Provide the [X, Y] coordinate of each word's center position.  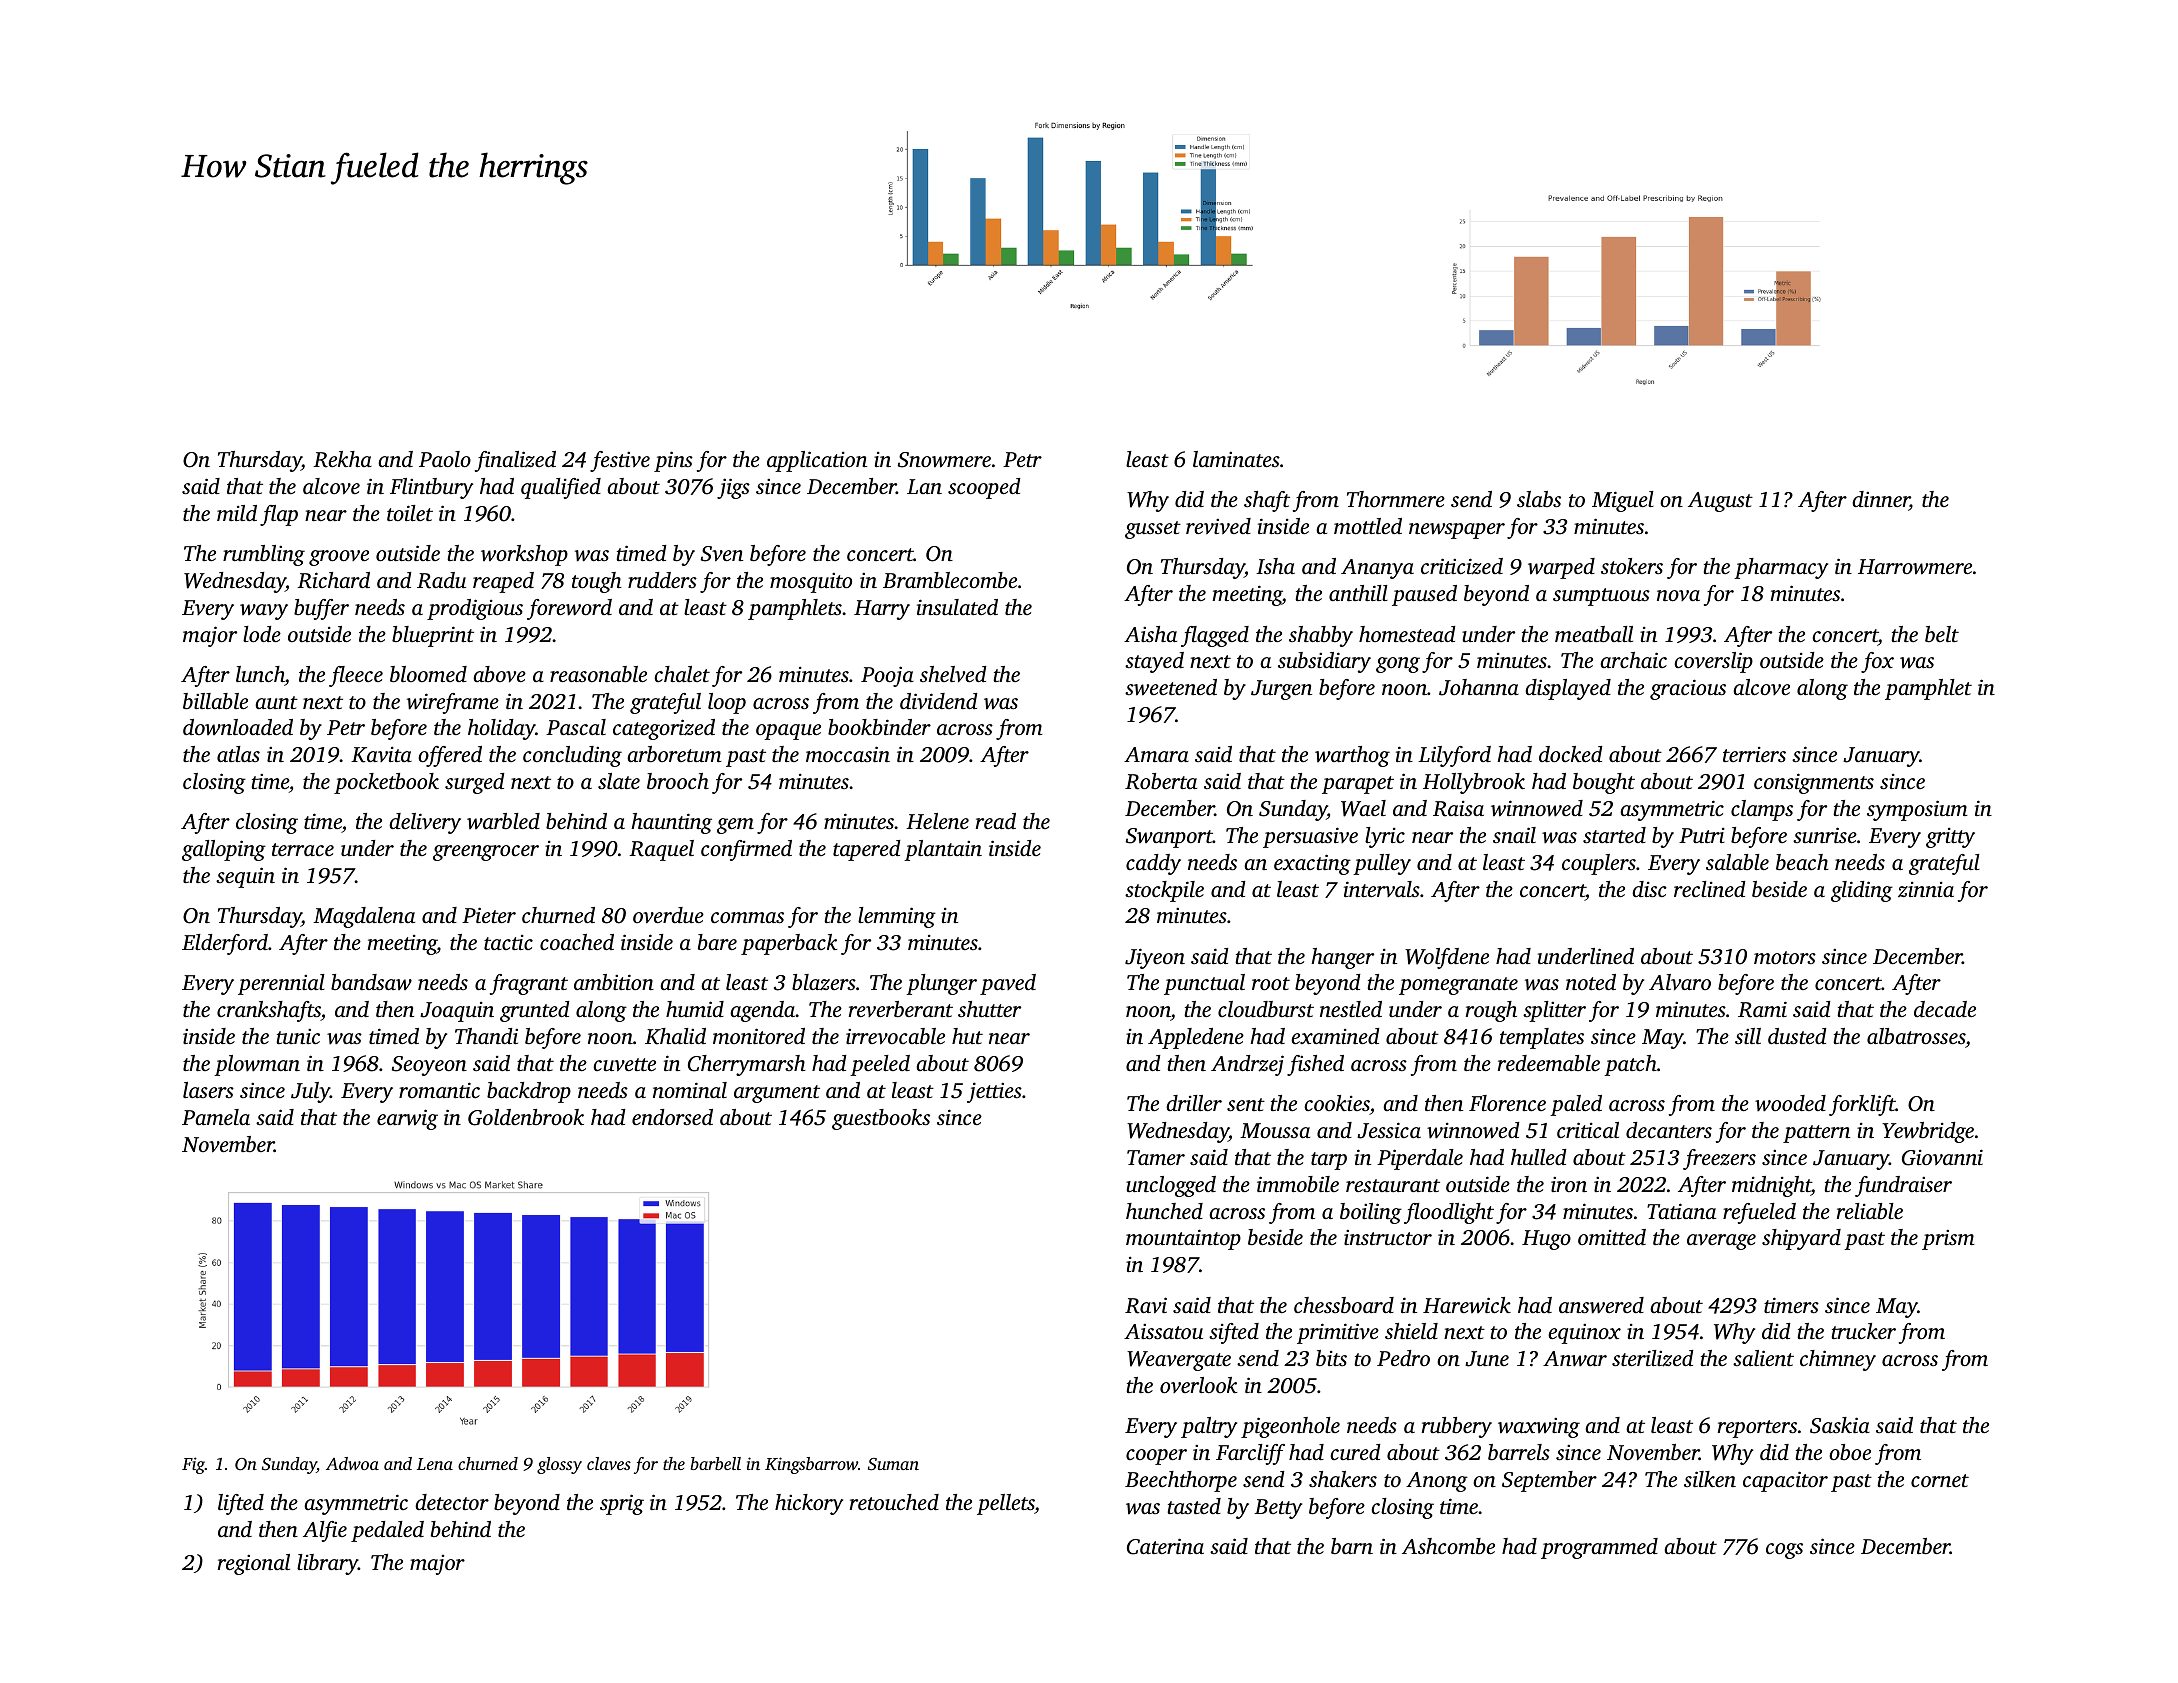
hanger [1342, 958]
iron [1569, 1184]
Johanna [1479, 687]
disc [1649, 889]
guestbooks [881, 1119]
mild [237, 513]
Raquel [661, 850]
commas [747, 917]
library [327, 1564]
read [996, 821]
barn [1352, 1546]
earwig [407, 1119]
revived [1218, 526]
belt [1942, 634]
